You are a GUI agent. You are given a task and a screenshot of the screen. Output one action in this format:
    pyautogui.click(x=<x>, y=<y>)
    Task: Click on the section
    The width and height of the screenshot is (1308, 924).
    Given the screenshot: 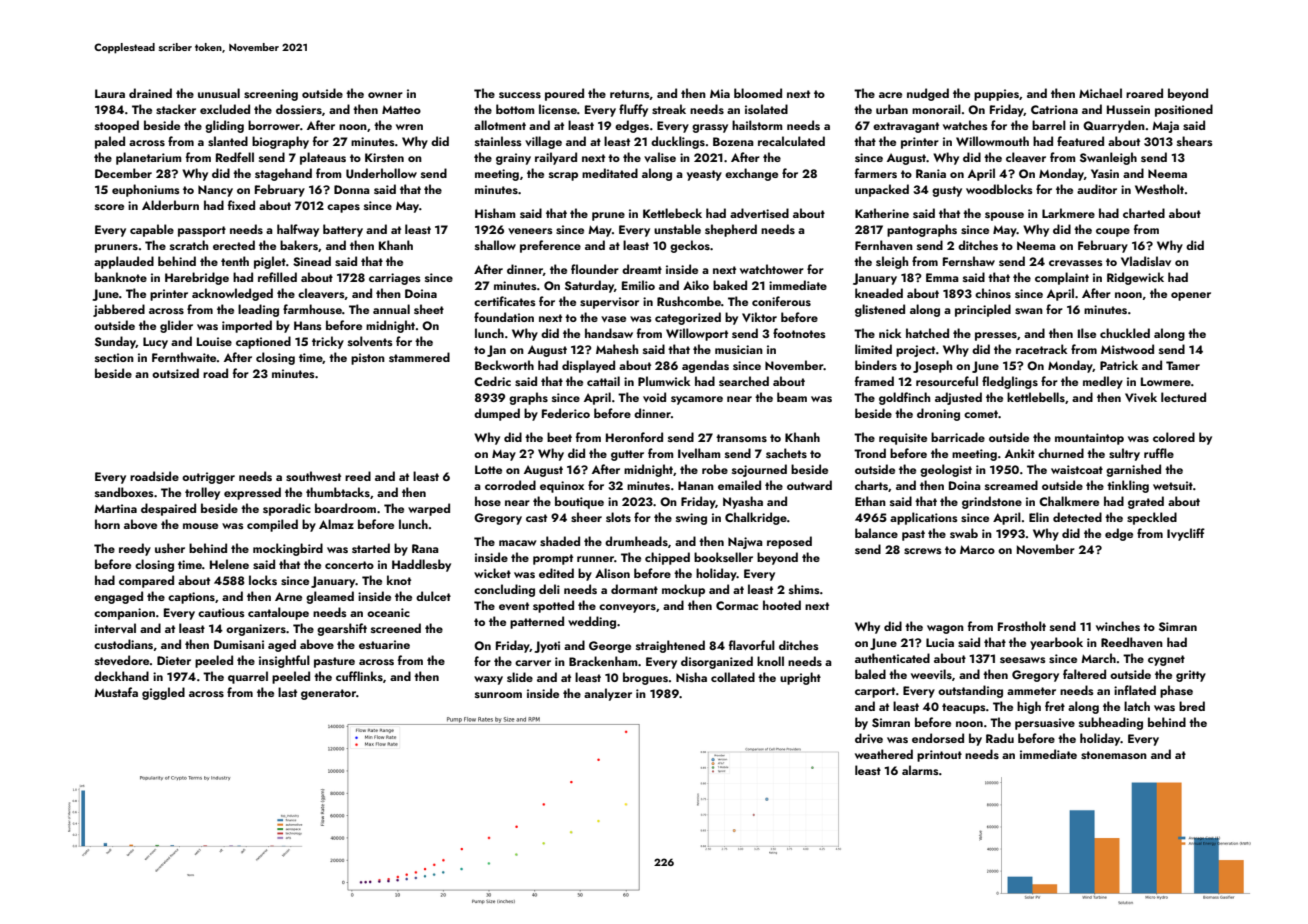 What is the action you would take?
    pyautogui.click(x=114, y=357)
